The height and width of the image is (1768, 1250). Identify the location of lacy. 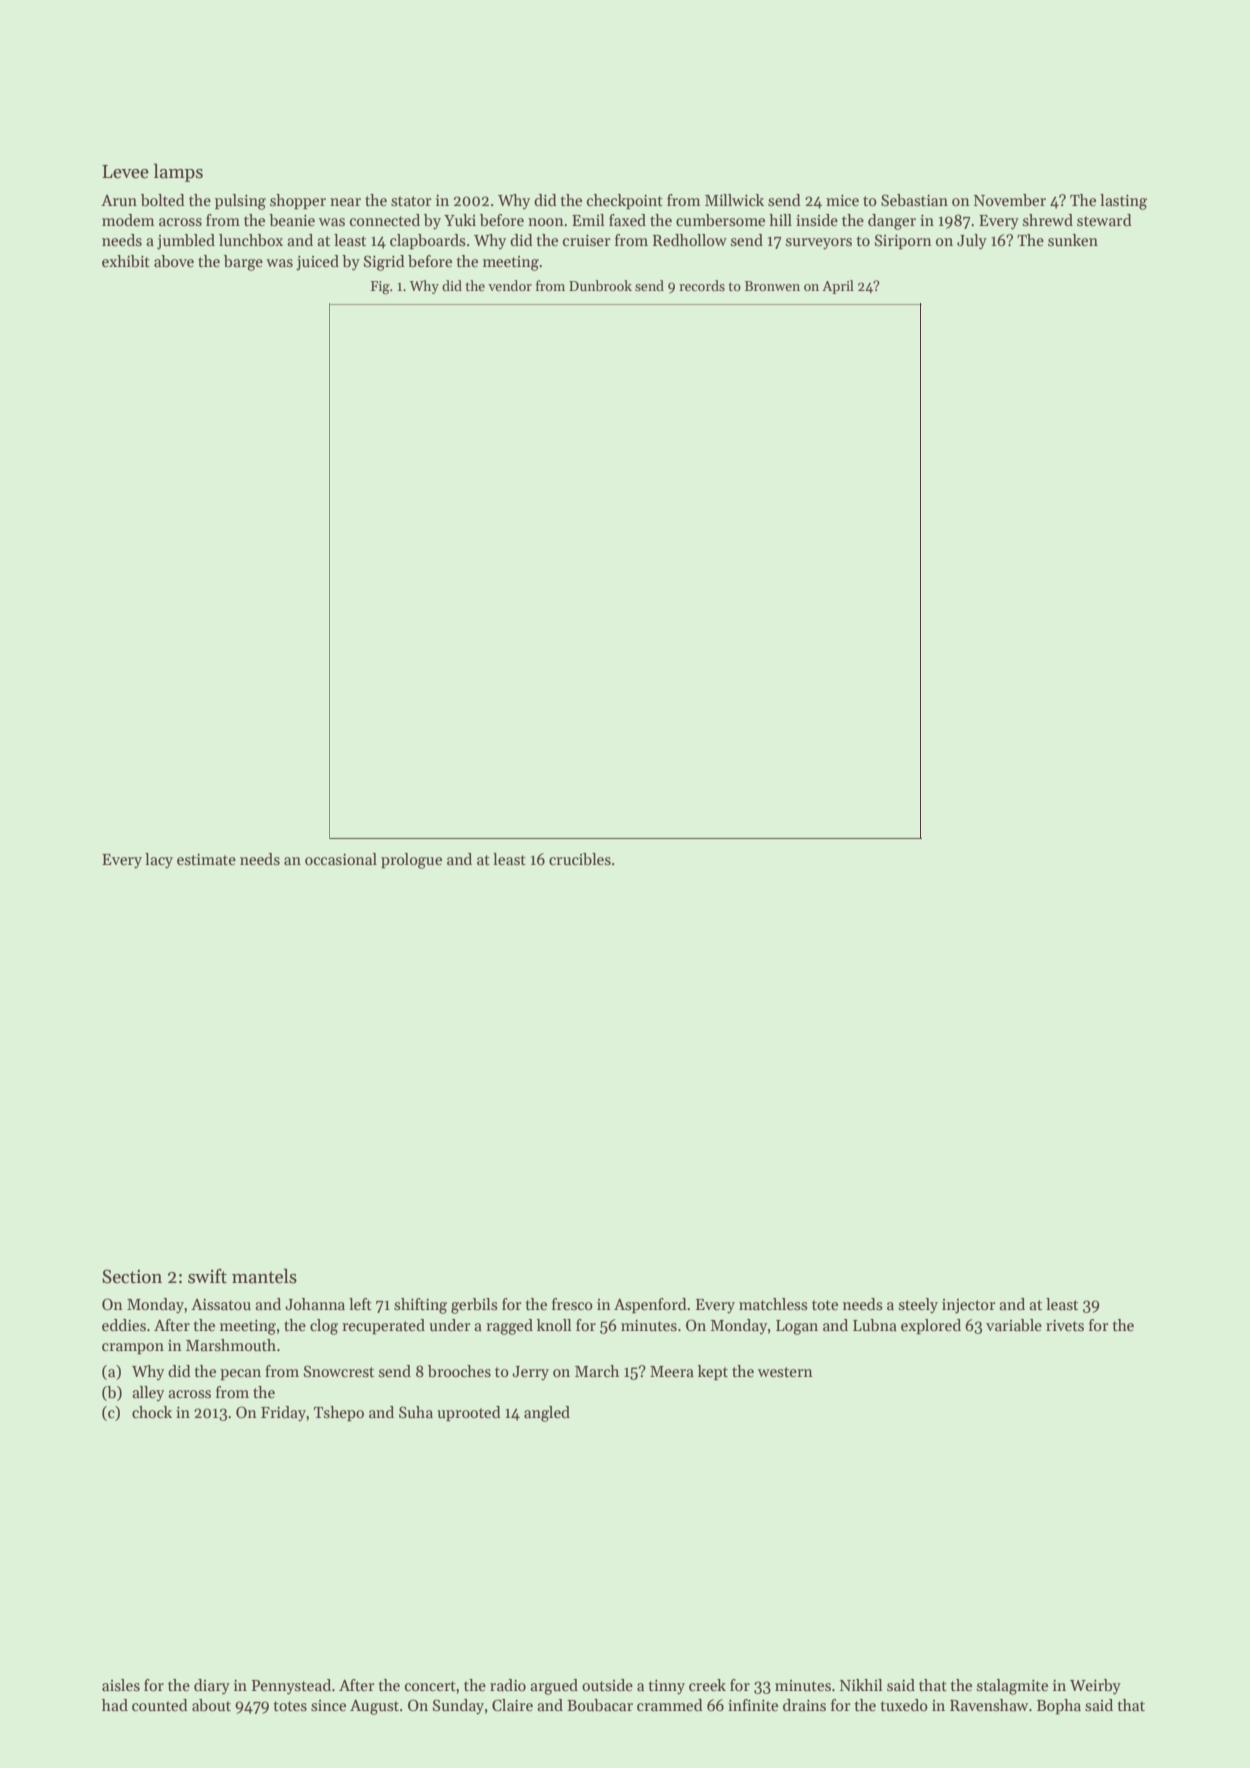
(159, 861).
